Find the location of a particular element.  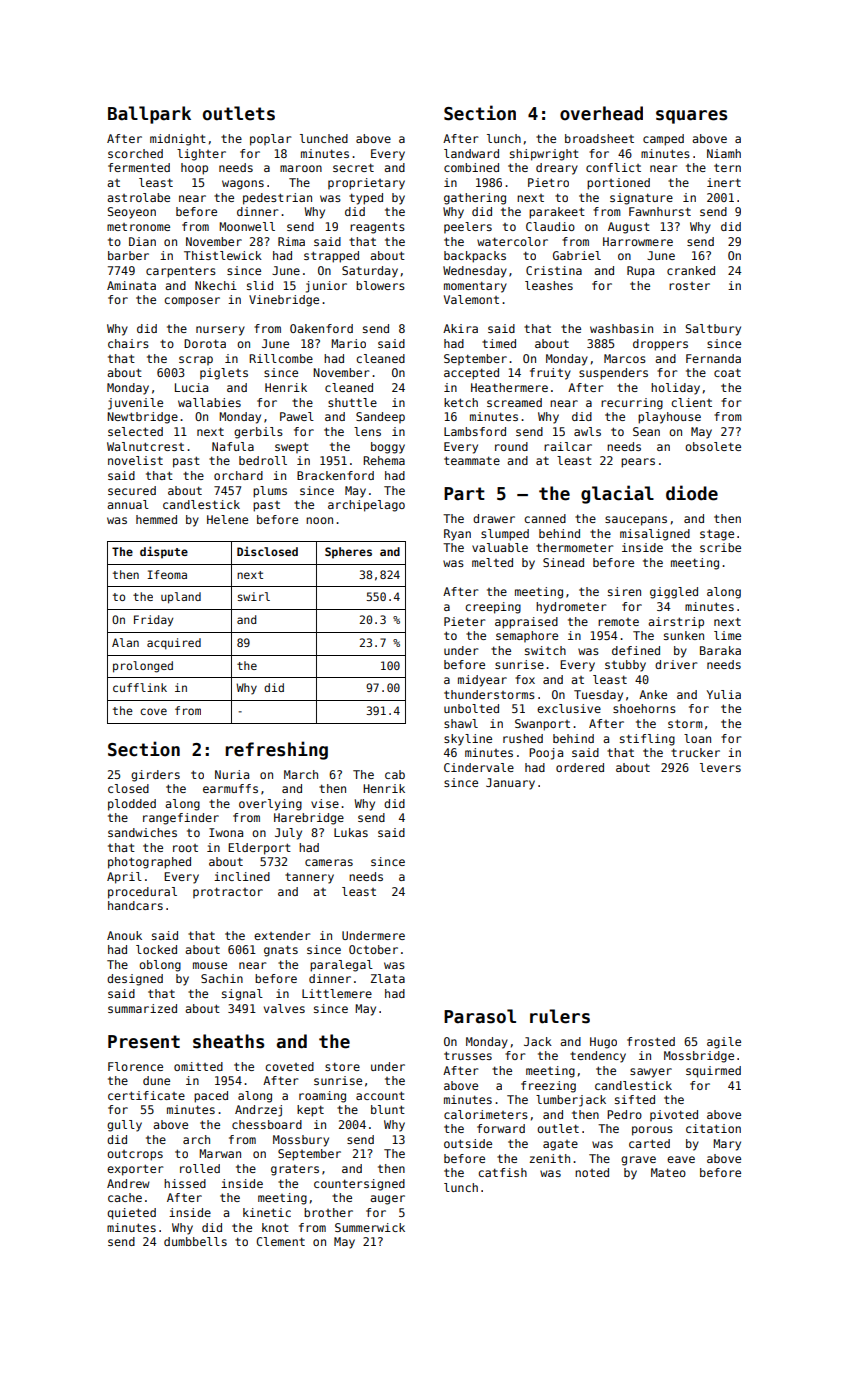

overhead is located at coordinates (601, 113).
